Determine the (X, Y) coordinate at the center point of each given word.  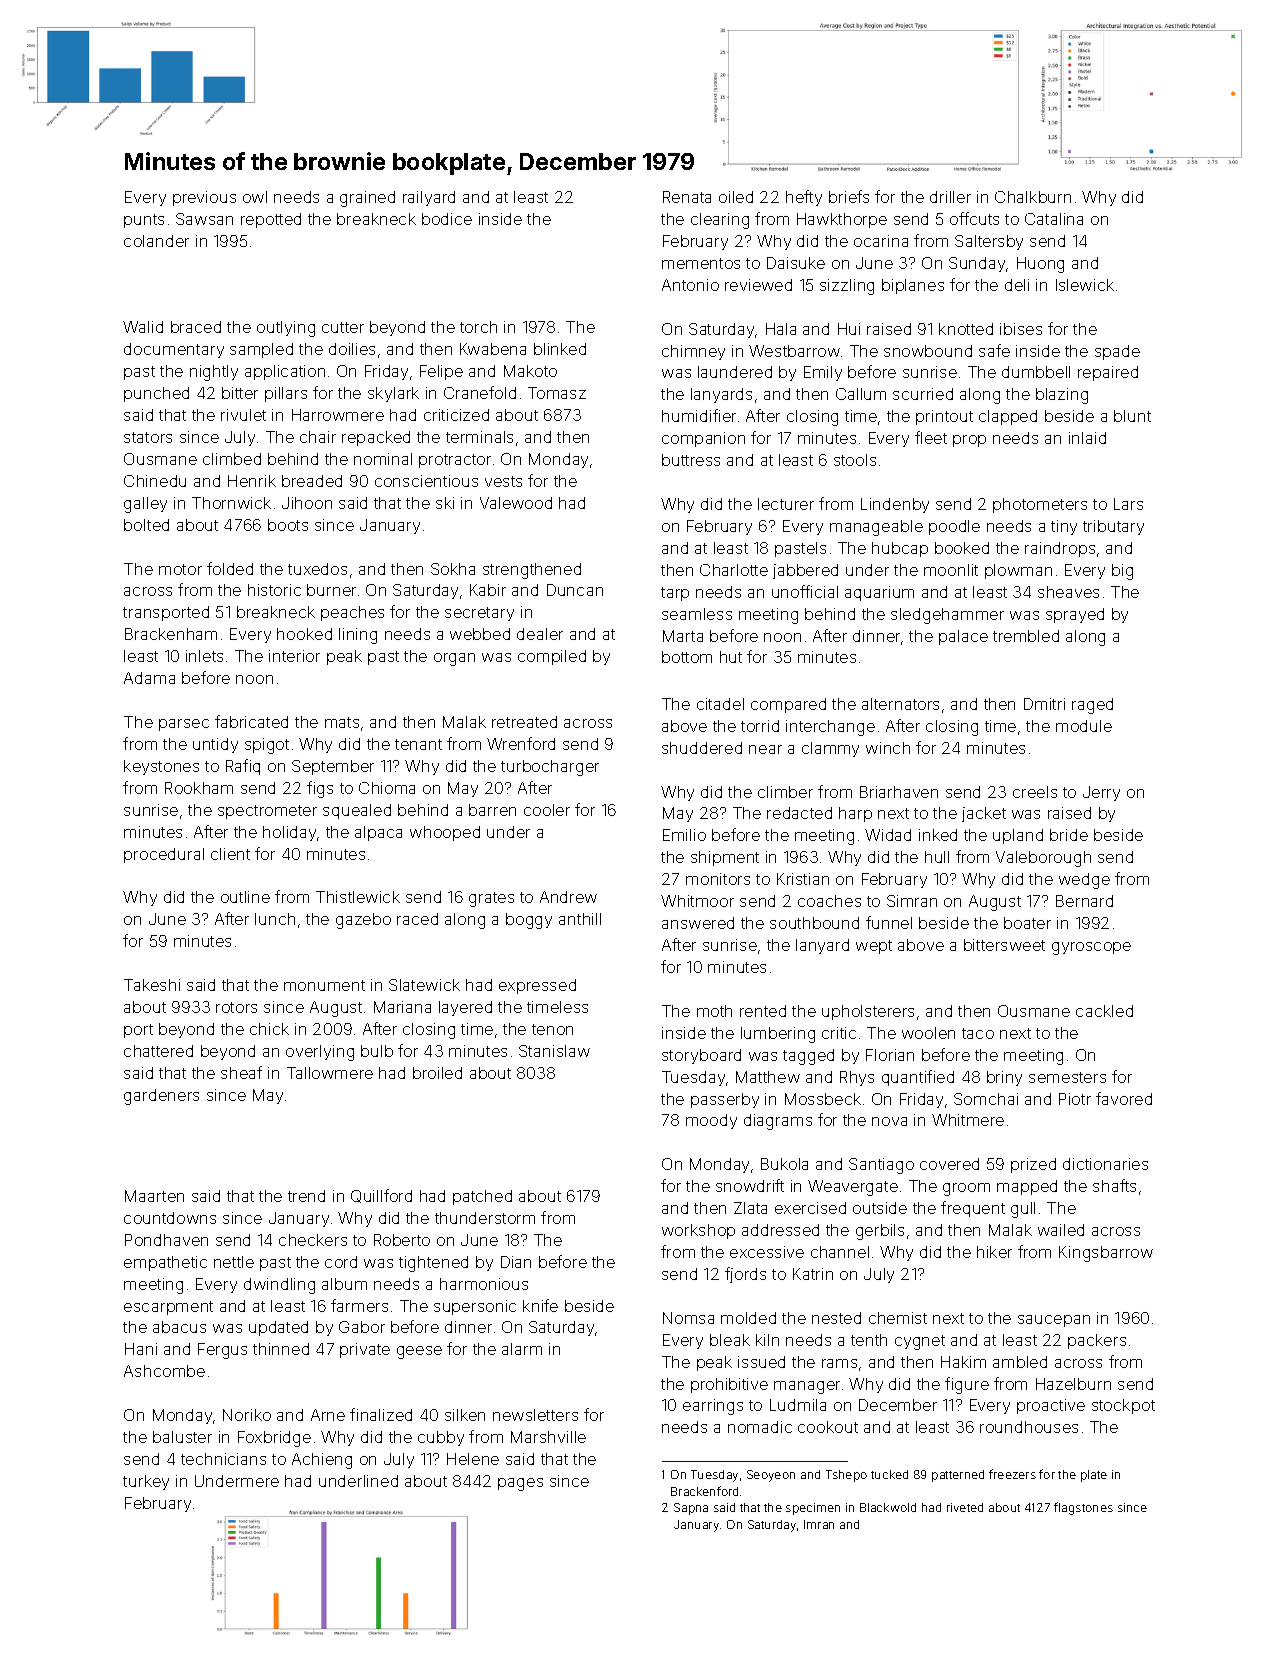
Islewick (1085, 285)
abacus (179, 1327)
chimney (693, 352)
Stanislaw (554, 1051)
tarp (675, 594)
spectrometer (267, 812)
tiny (1064, 527)
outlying (286, 329)
